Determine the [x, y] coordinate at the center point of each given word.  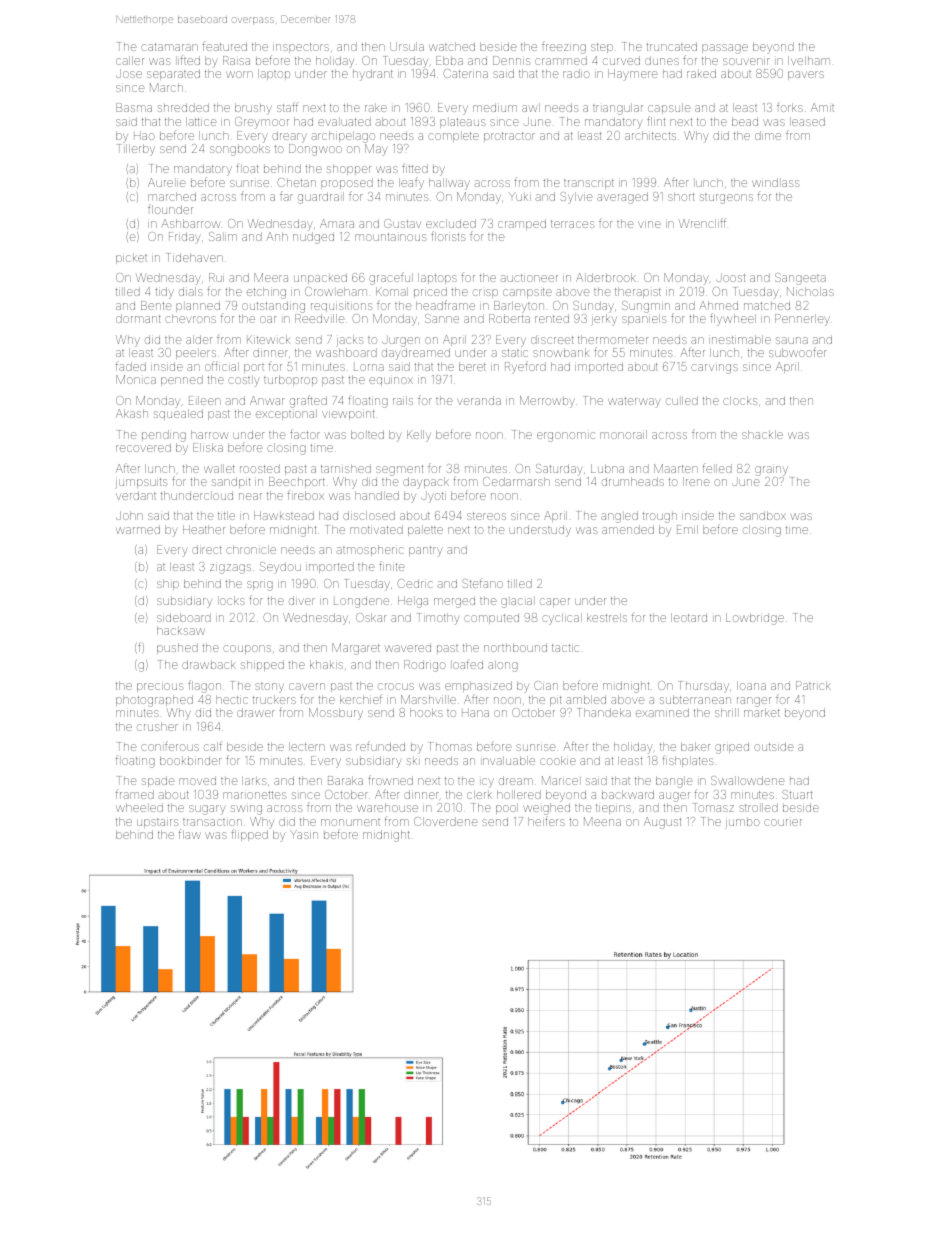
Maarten [676, 468]
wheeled [139, 807]
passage [725, 49]
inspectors [301, 48]
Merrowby [547, 402]
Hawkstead [284, 515]
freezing [564, 47]
